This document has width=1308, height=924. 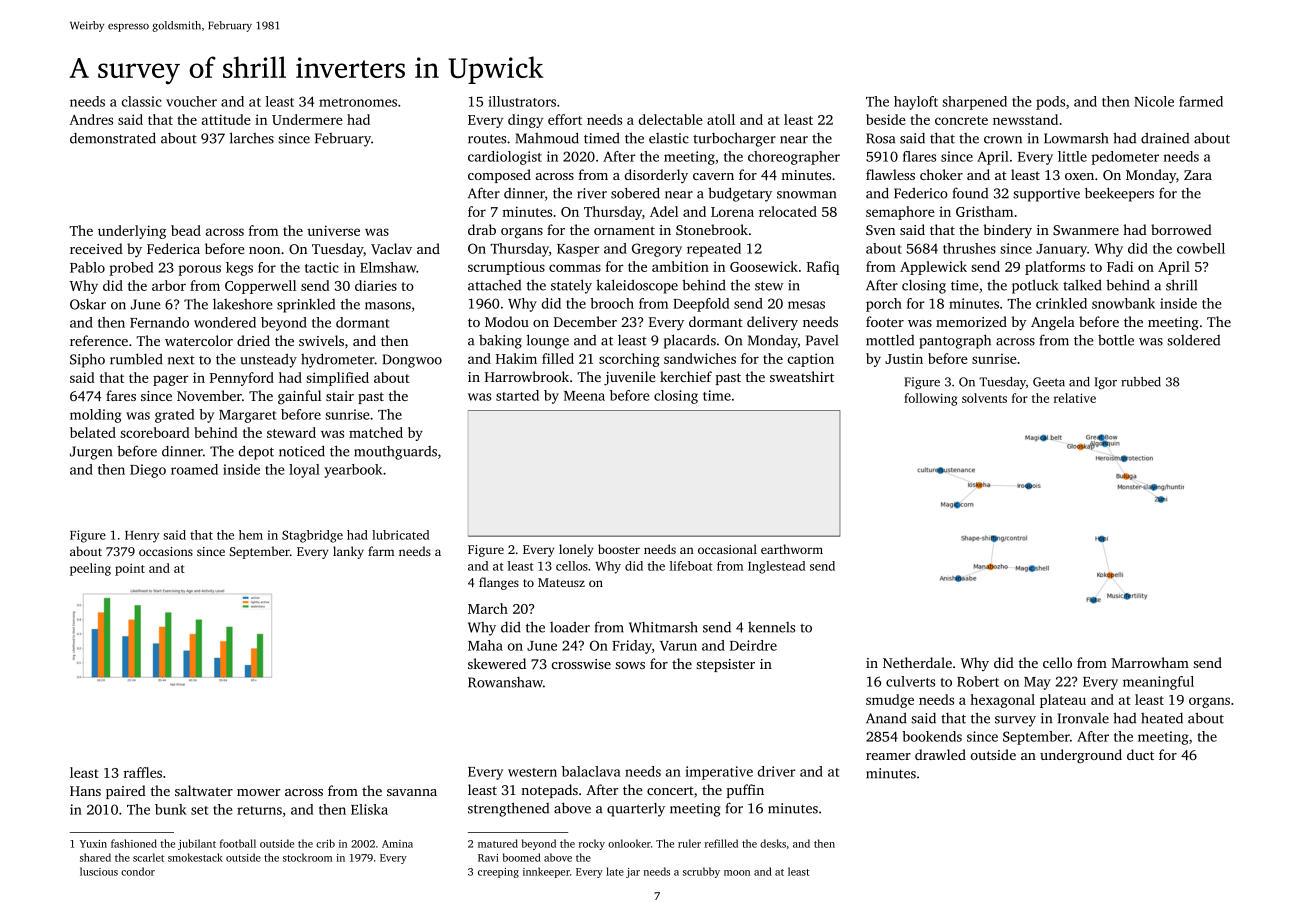 What do you see at coordinates (984, 398) in the document?
I see `solvents` at bounding box center [984, 398].
